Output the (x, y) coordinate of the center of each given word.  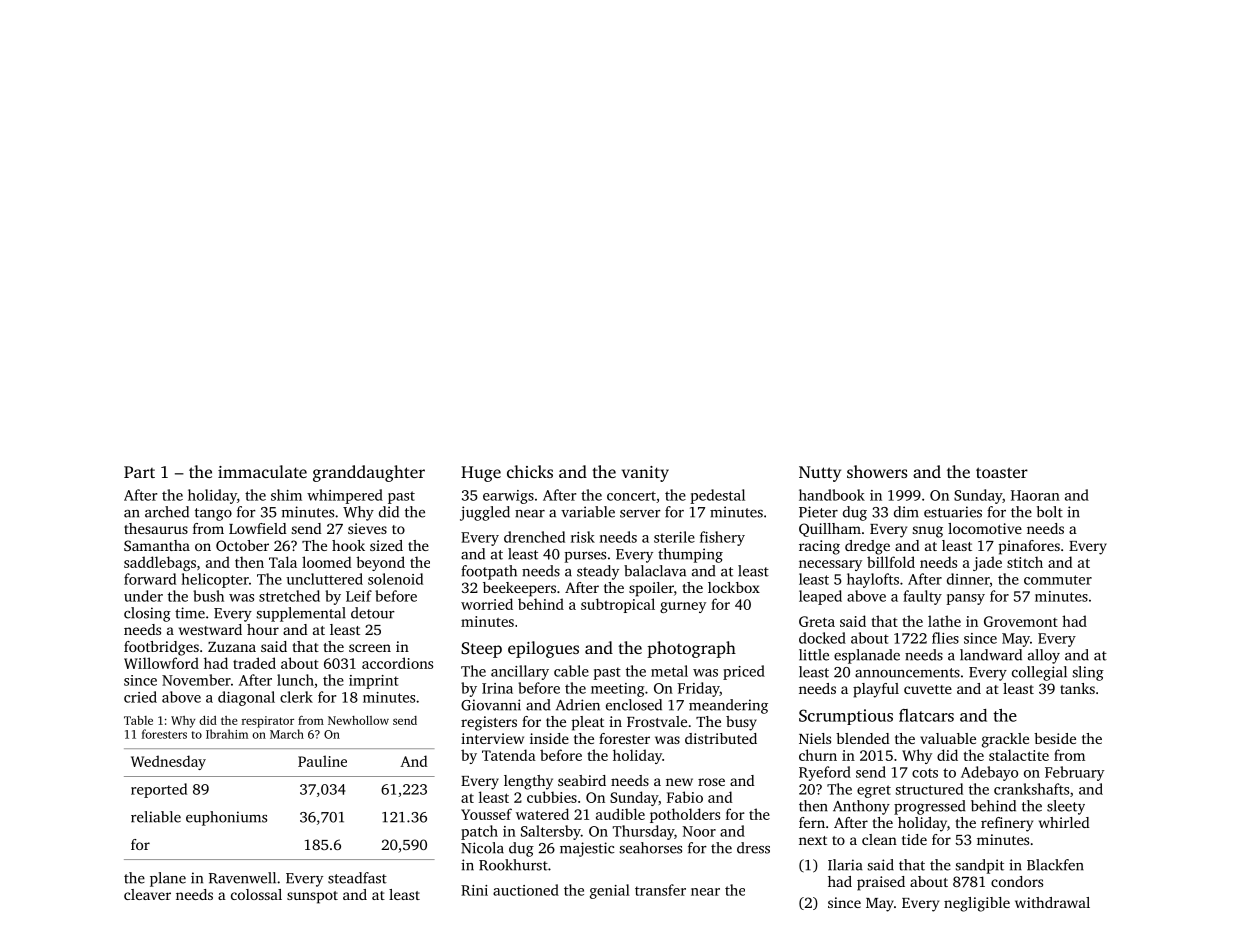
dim (906, 512)
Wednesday (168, 762)
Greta (817, 621)
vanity (645, 474)
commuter (1058, 580)
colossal (256, 894)
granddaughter (369, 473)
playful (876, 690)
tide (914, 839)
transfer (660, 890)
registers (489, 723)
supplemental (301, 614)
